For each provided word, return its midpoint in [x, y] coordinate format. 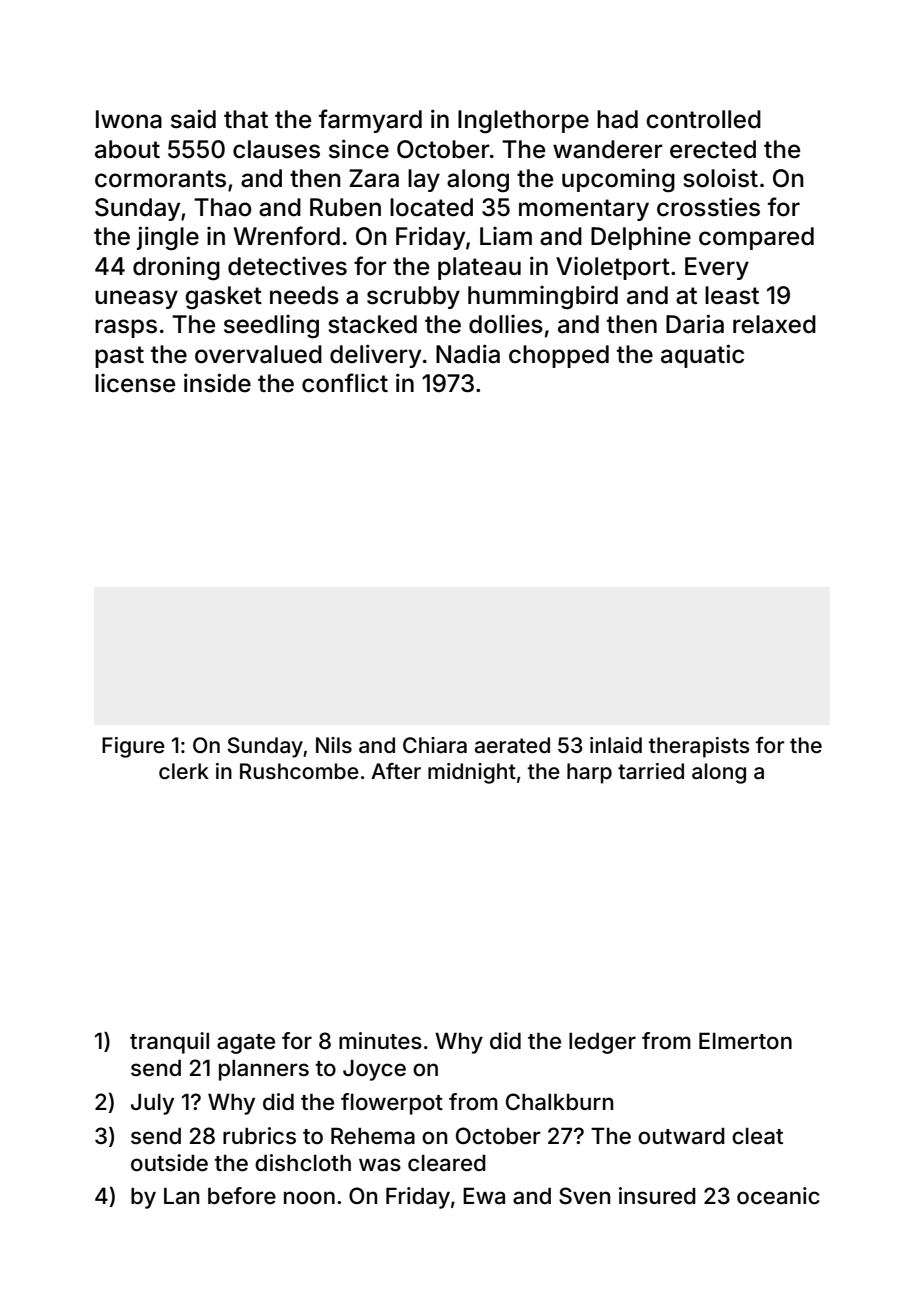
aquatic [702, 356]
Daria [695, 324]
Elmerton [745, 1041]
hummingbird [543, 297]
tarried [651, 771]
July [152, 1104]
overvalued [258, 354]
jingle [168, 238]
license [135, 383]
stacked [372, 324]
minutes [380, 1041]
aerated [512, 745]
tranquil [169, 1043]
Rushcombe [299, 771]
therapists [699, 747]
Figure [133, 747]
